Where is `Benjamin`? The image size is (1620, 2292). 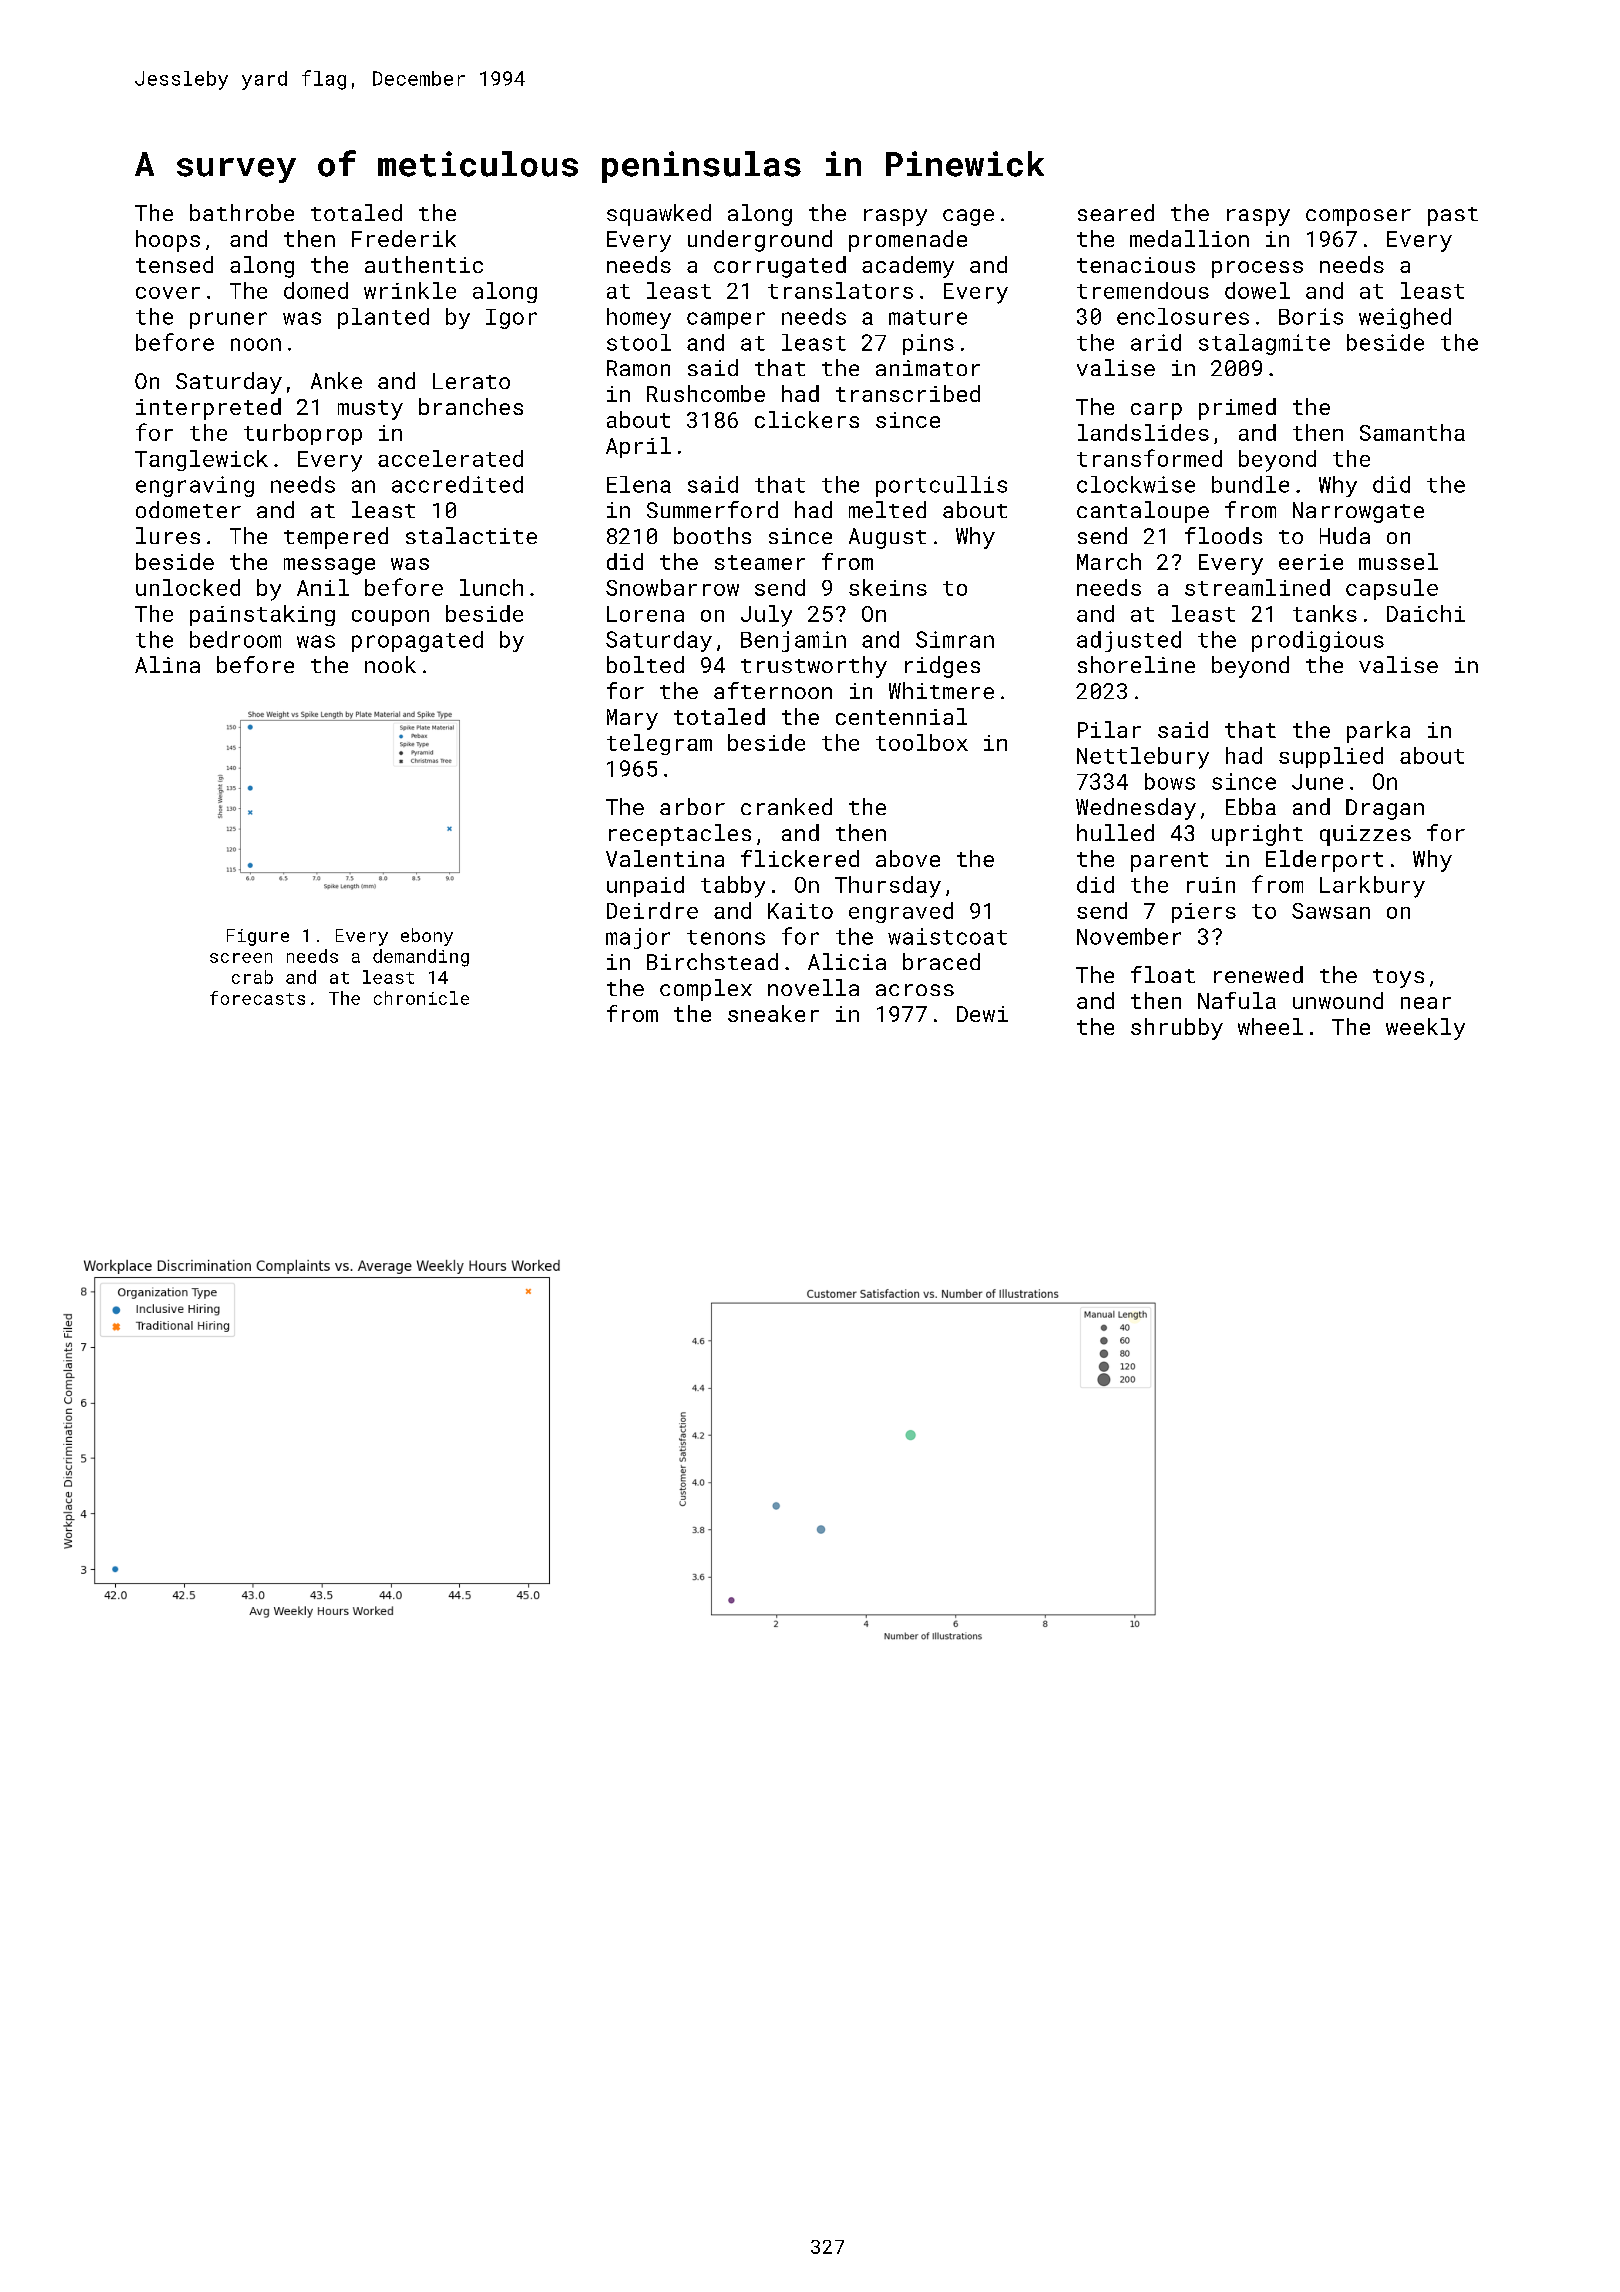
Benjamin is located at coordinates (793, 641).
